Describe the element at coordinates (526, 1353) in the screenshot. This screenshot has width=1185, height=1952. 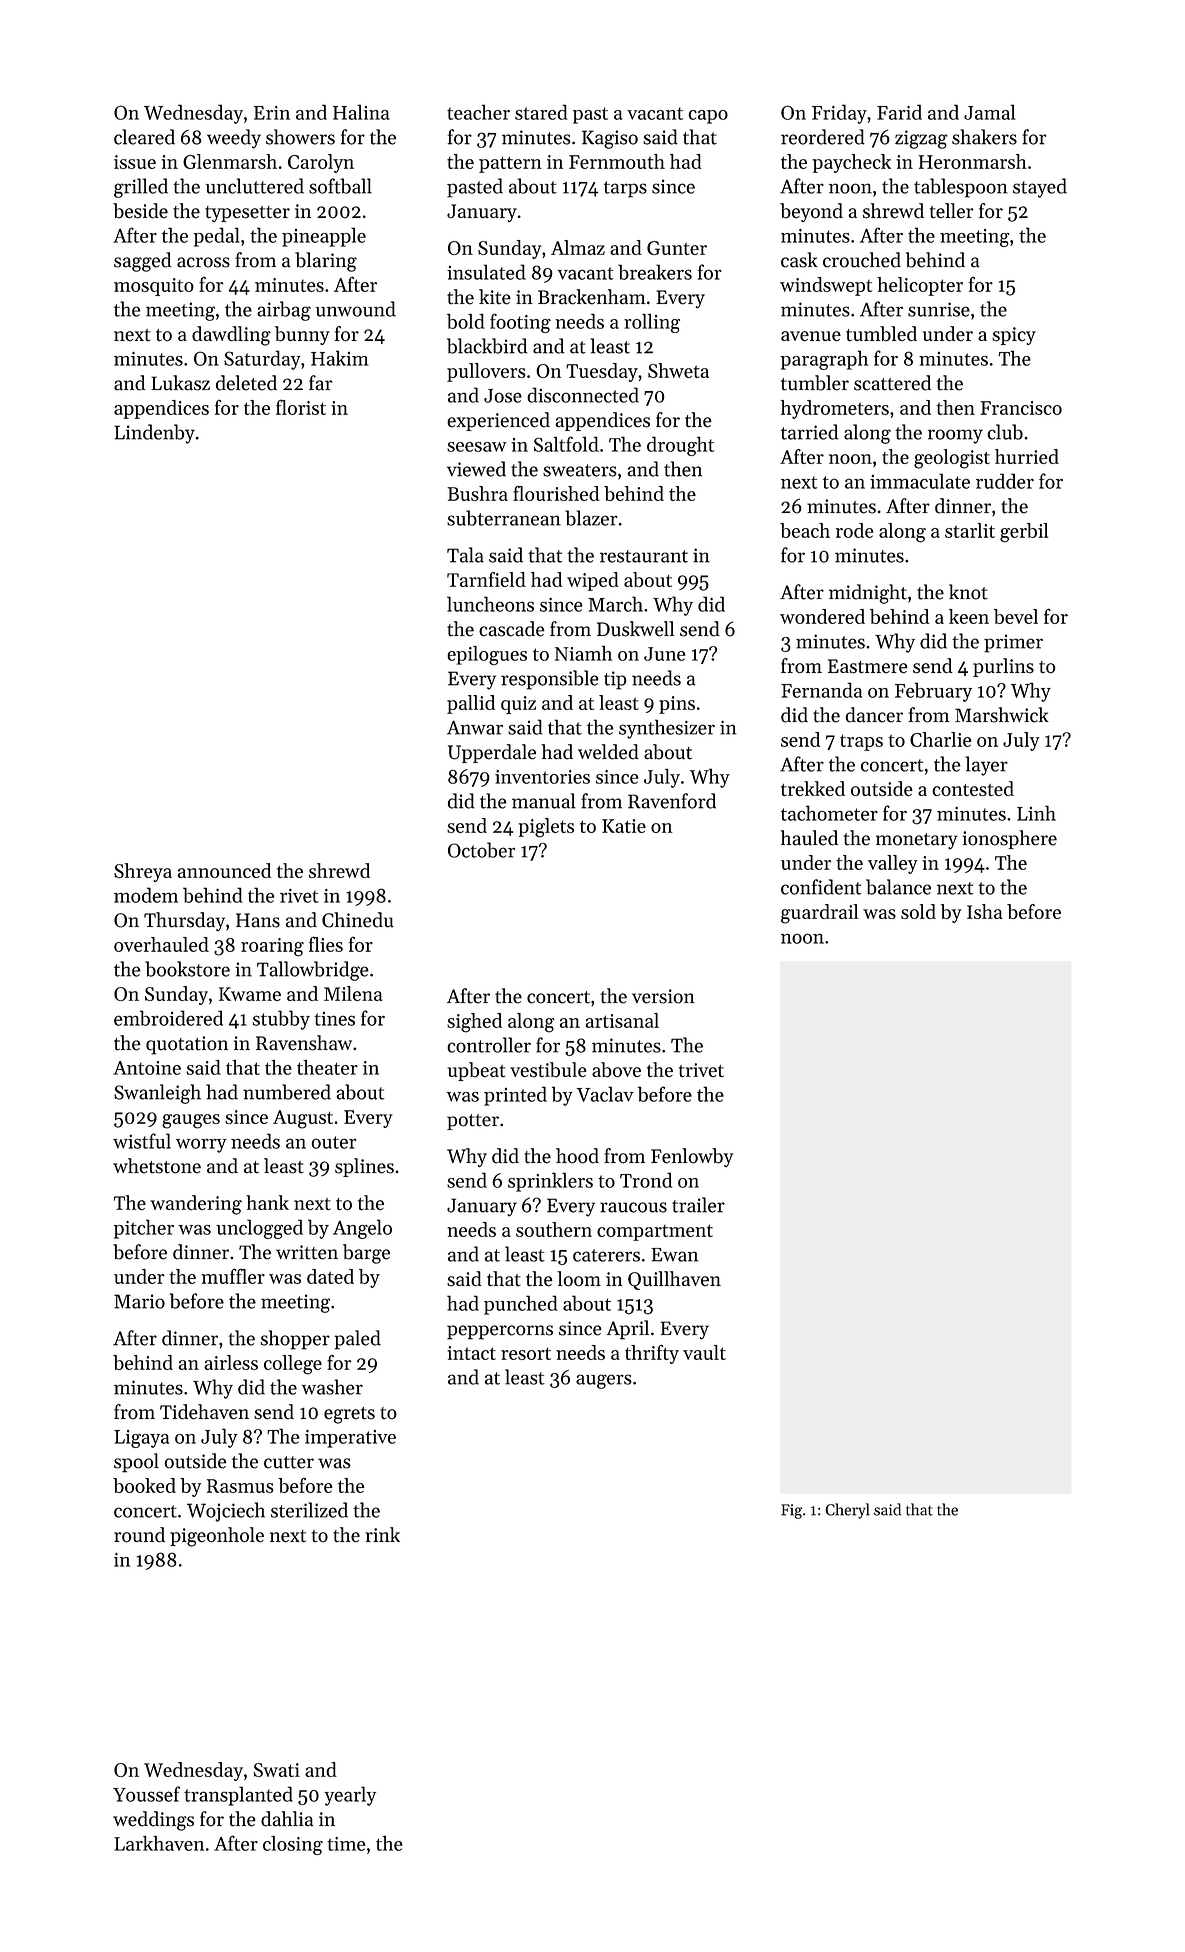
I see `resort` at that location.
